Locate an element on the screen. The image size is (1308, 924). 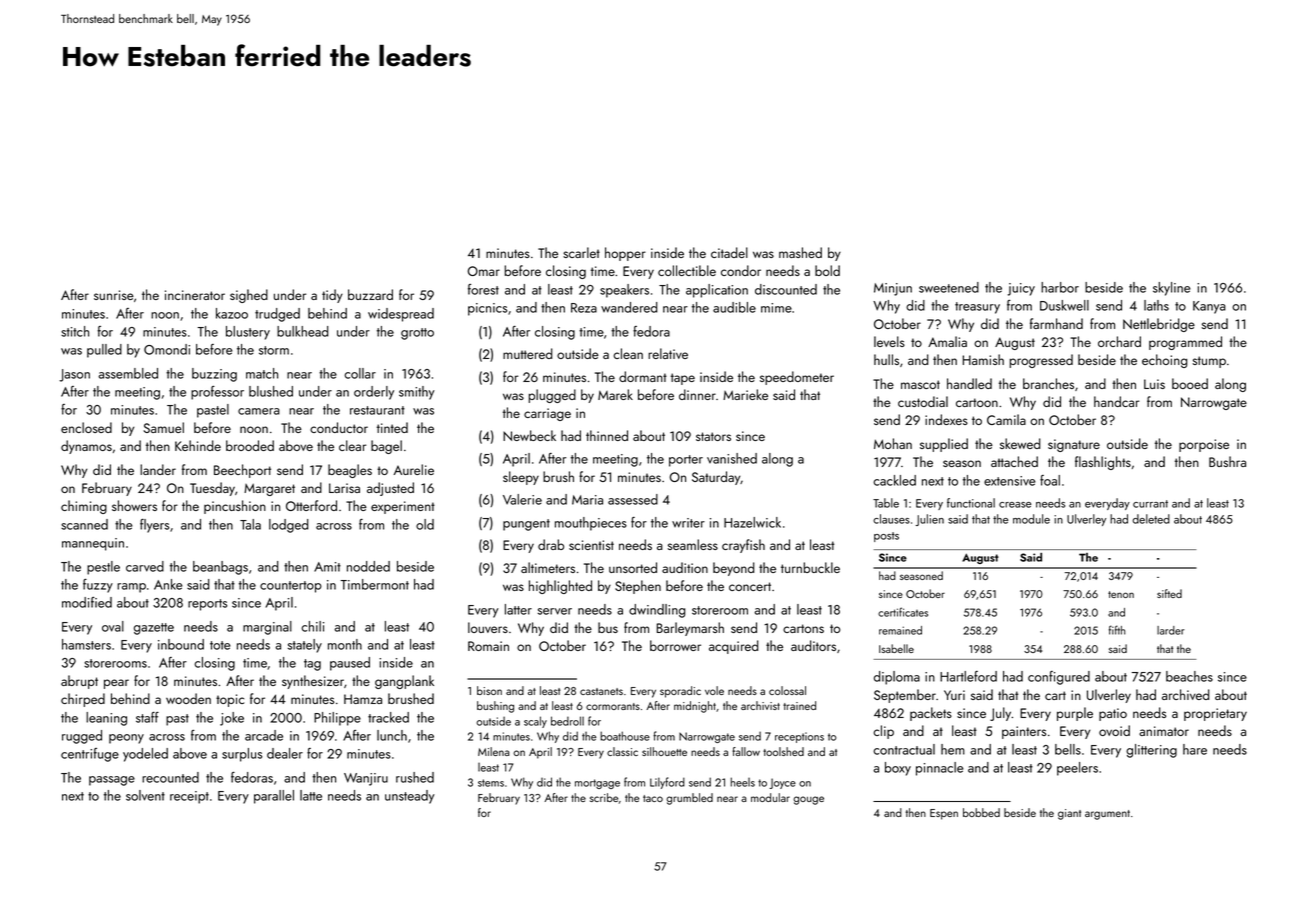
laths is located at coordinates (1156, 305).
